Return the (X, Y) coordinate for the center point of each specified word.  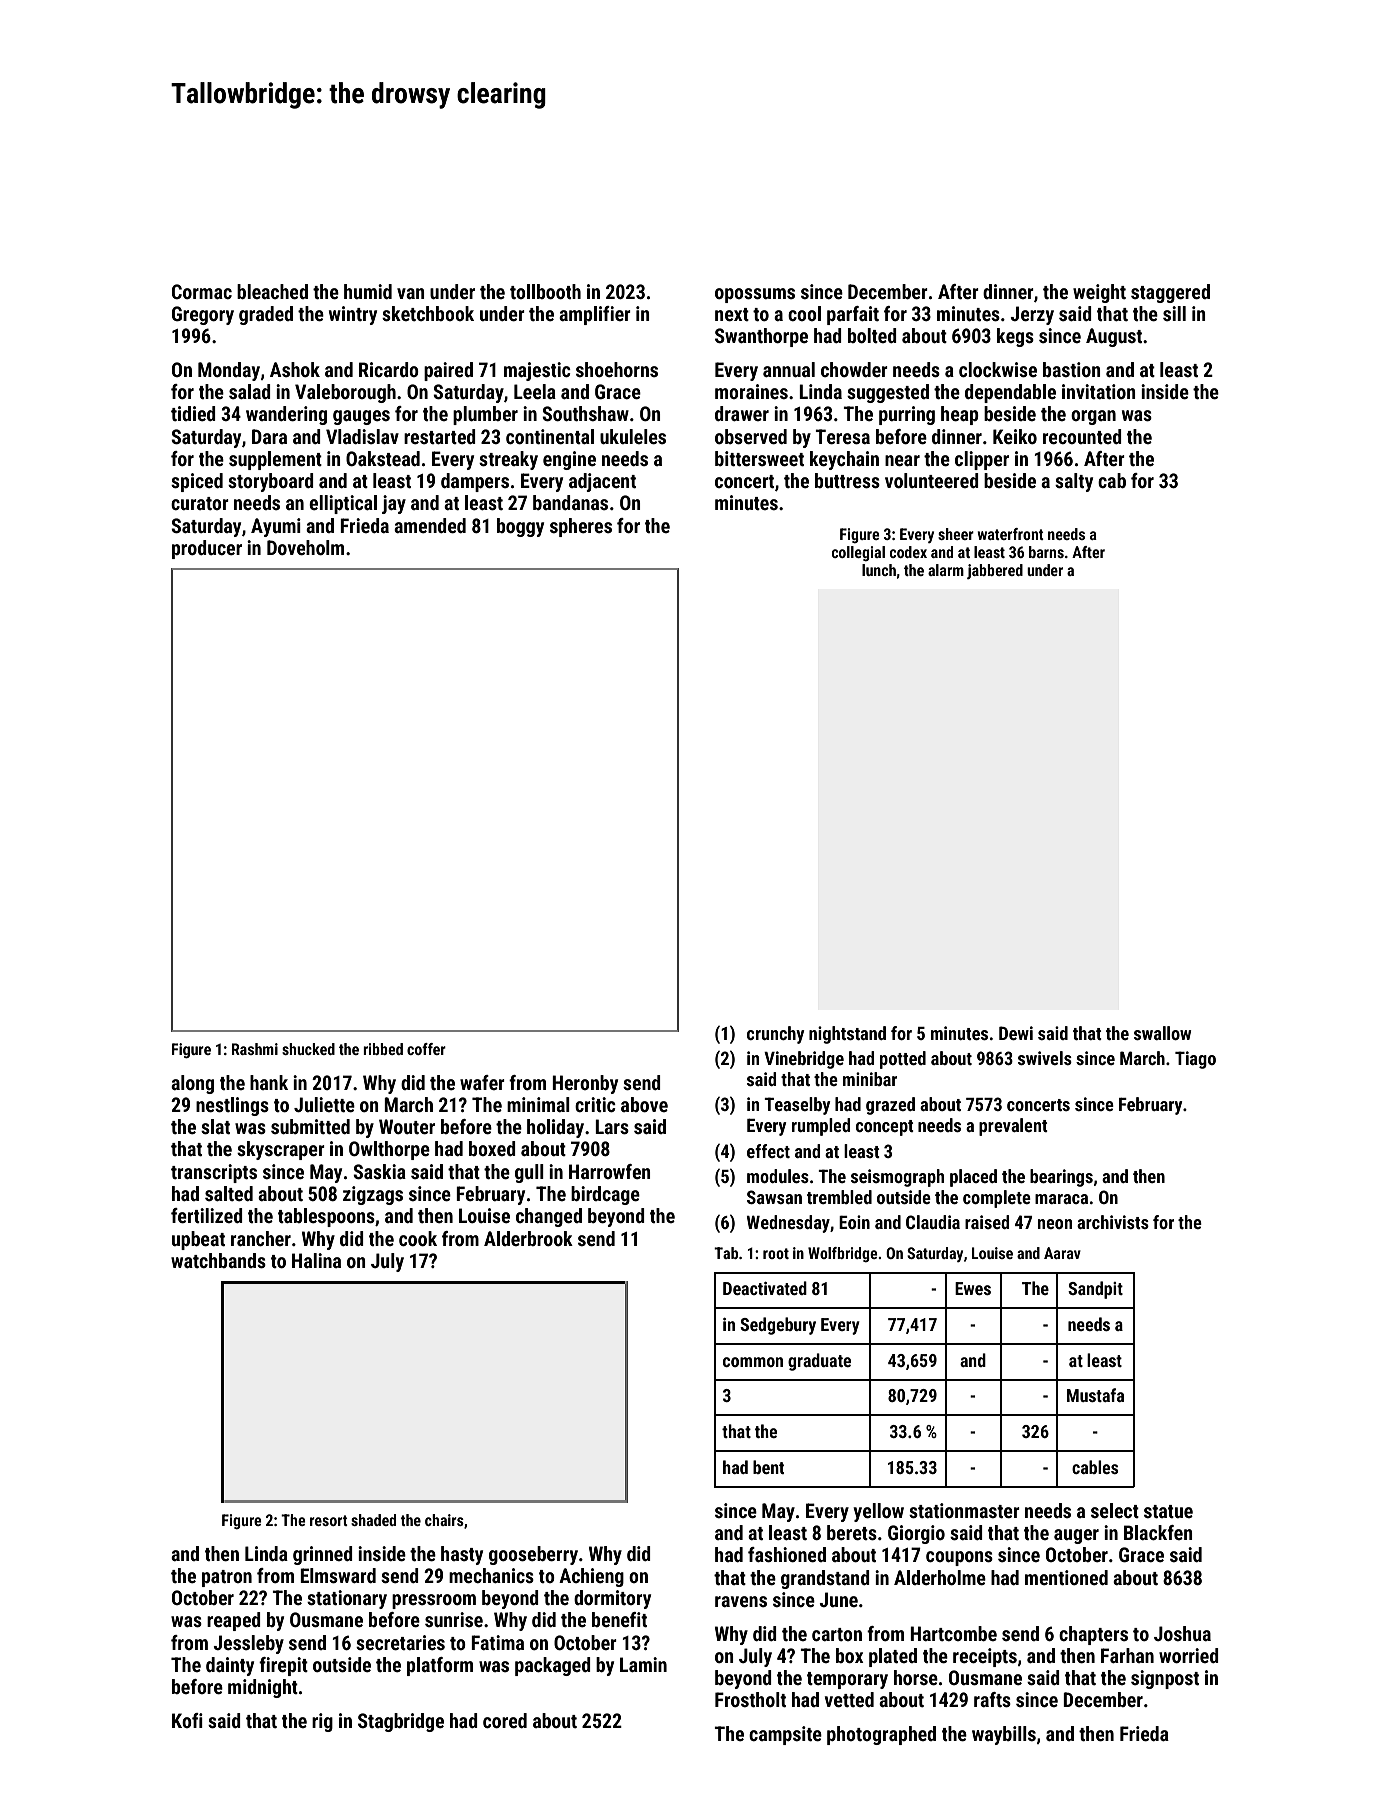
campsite (785, 1735)
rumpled (821, 1127)
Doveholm (305, 547)
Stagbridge (401, 1722)
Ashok (295, 369)
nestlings (232, 1106)
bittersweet (759, 458)
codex (908, 552)
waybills (1004, 1735)
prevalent (1013, 1127)
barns (1046, 552)
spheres (581, 527)
